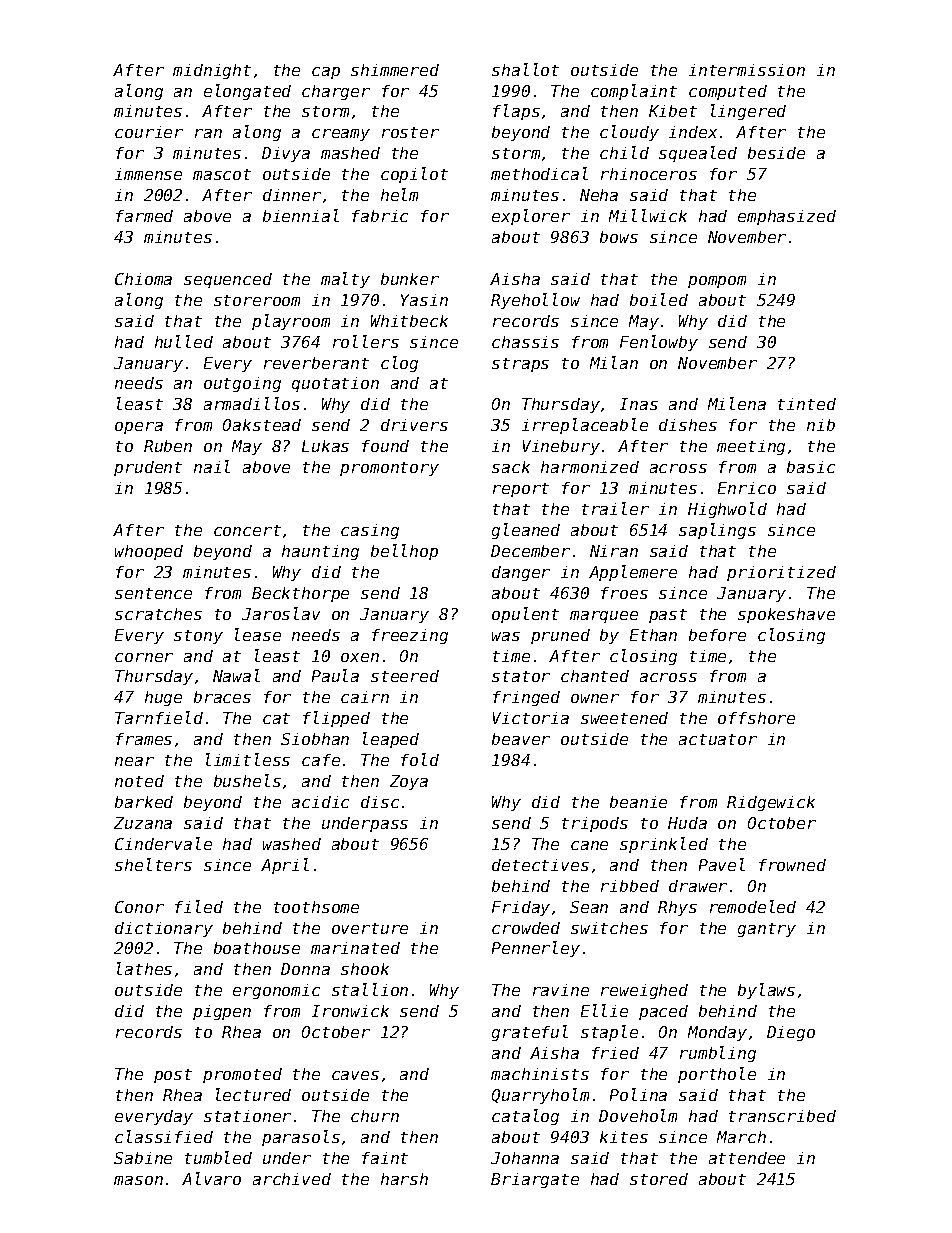  I want to click on elongated, so click(247, 92).
